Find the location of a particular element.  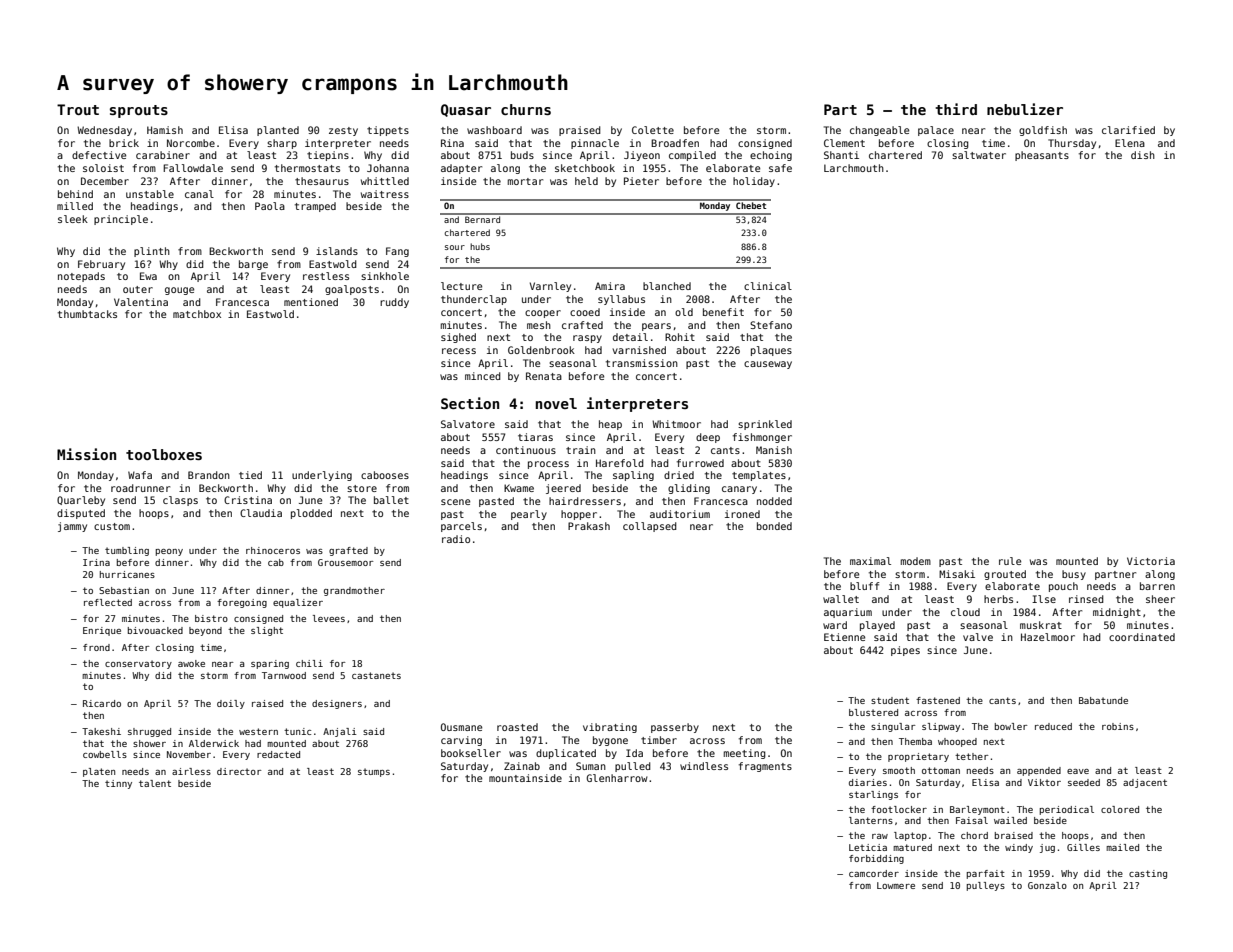

Glenharrow is located at coordinates (617, 778).
